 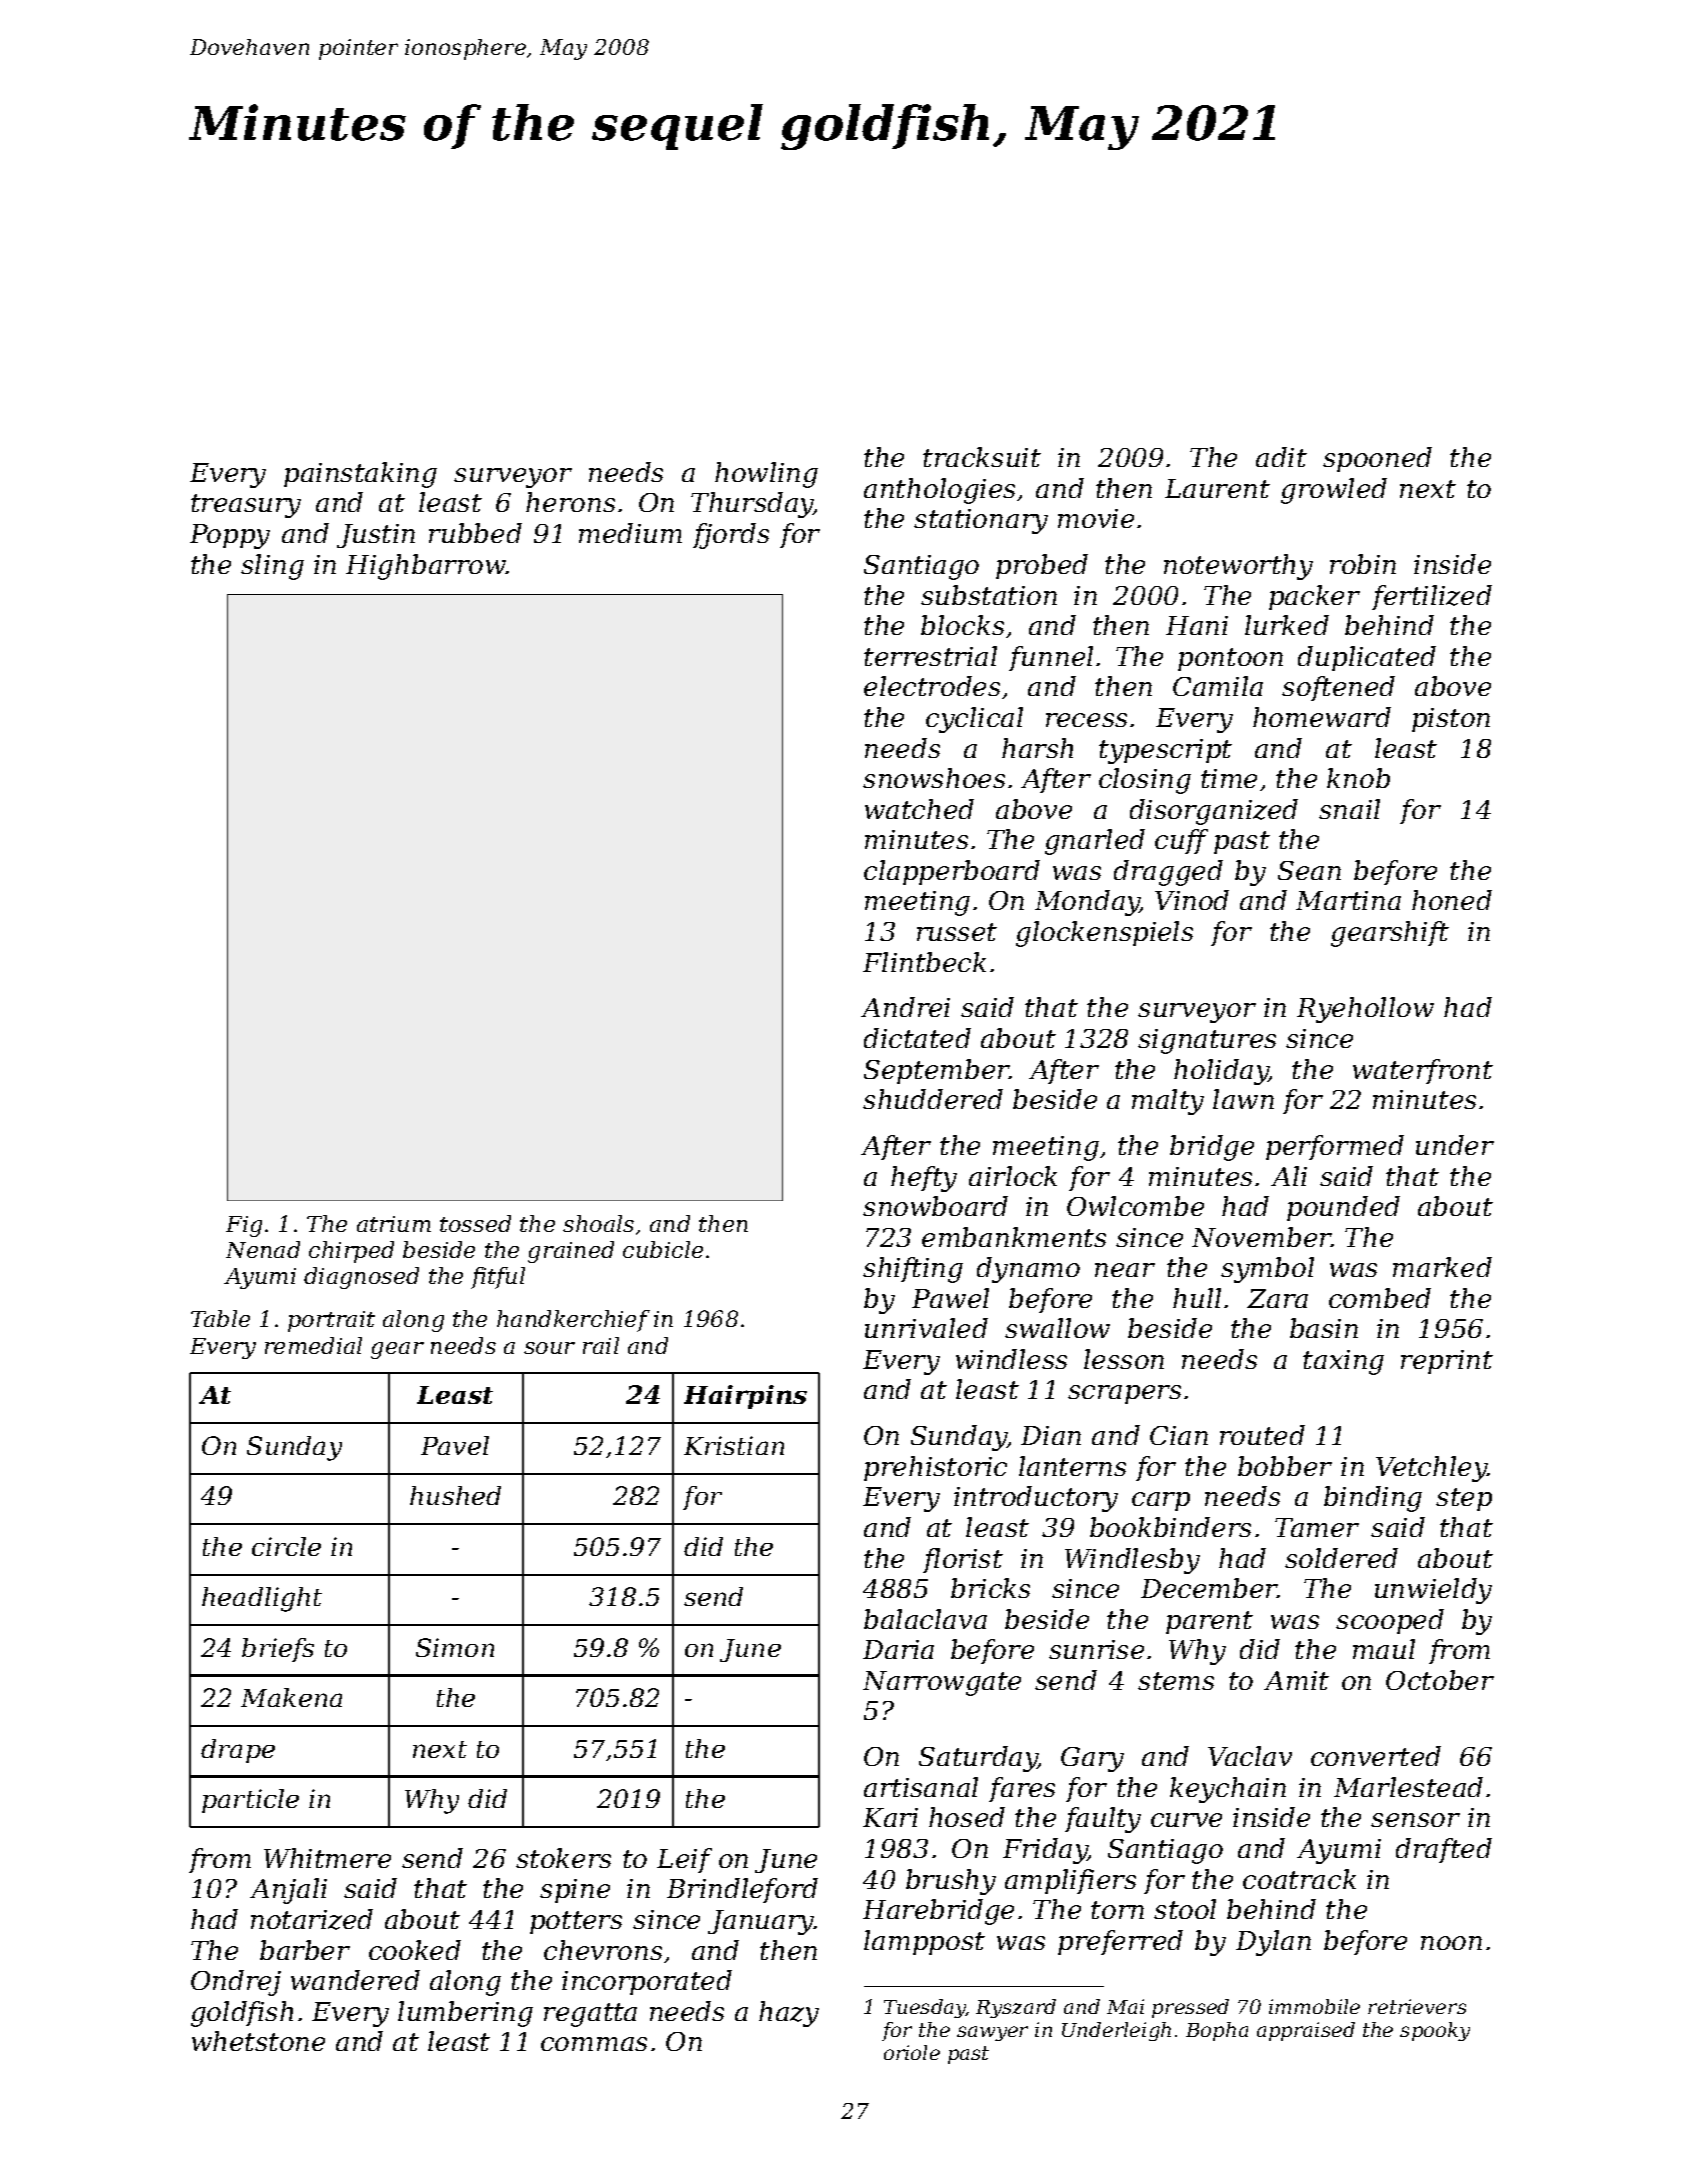 I want to click on Fig, so click(x=244, y=1226).
